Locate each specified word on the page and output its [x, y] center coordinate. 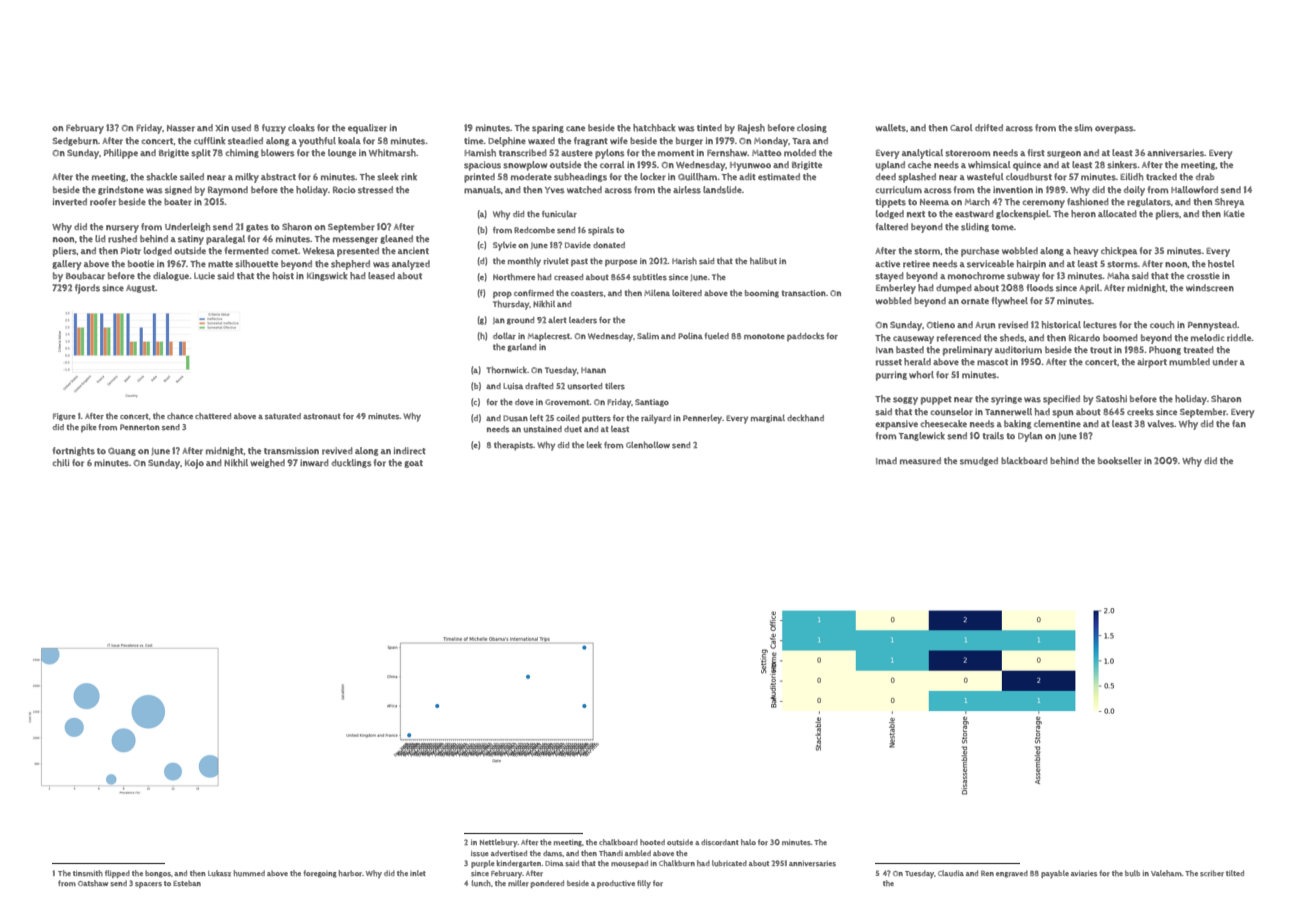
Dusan [515, 418]
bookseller [1120, 461]
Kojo [194, 464]
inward [314, 463]
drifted [989, 128]
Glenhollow [648, 444]
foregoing [320, 874]
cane [575, 128]
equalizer [367, 129]
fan [1239, 423]
